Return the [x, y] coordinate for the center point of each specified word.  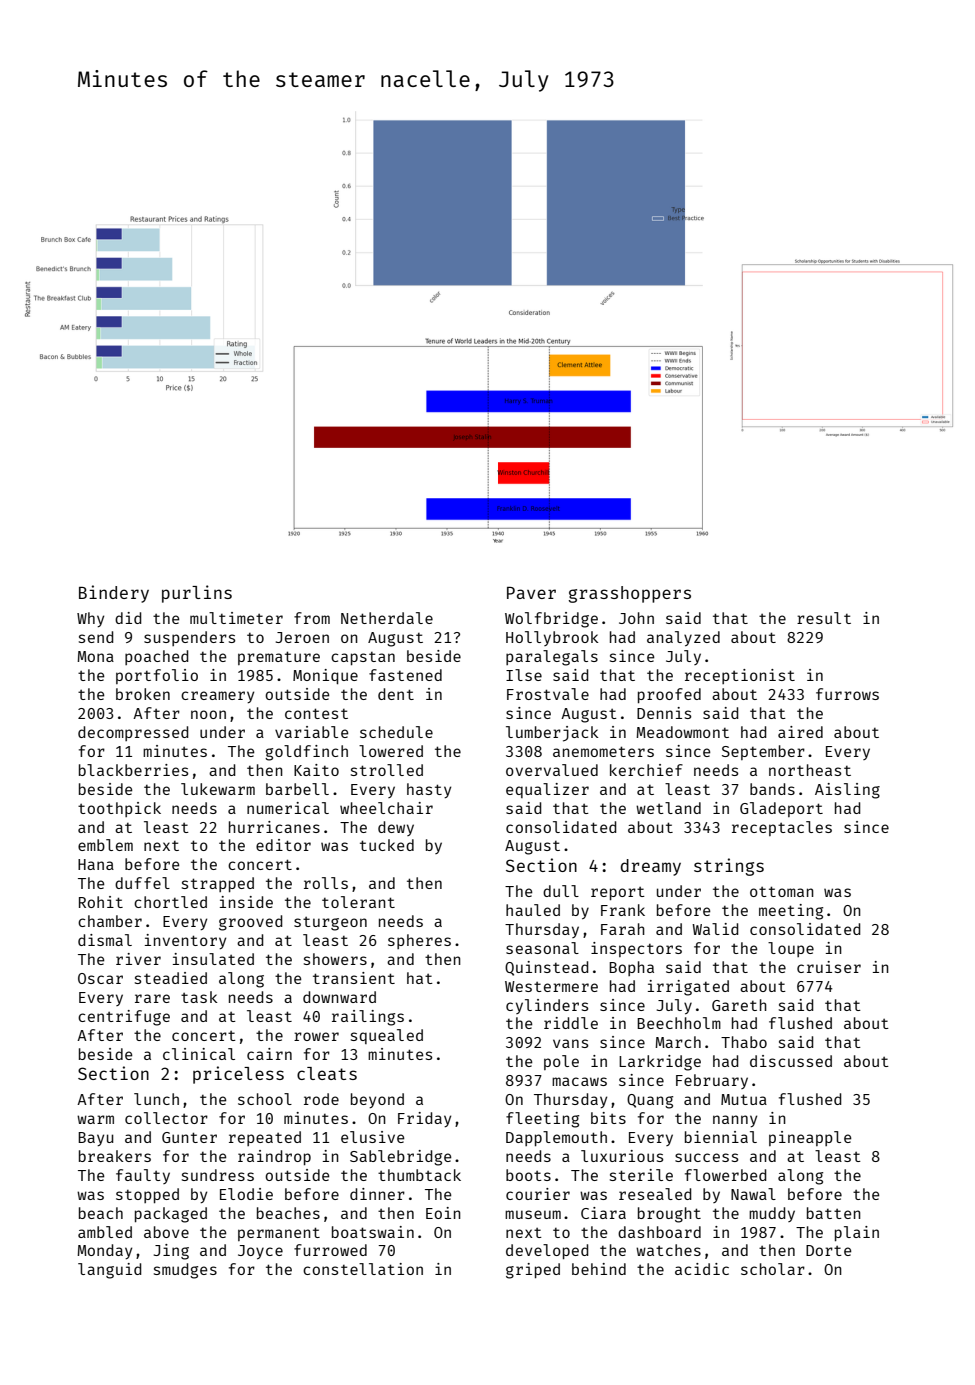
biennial [721, 1137]
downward [339, 997]
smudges [185, 1271]
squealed [387, 1036]
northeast [810, 770]
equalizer [547, 790]
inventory [185, 941]
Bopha [631, 968]
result [824, 618]
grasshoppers [630, 594]
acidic [702, 1269]
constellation [363, 1269]
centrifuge [124, 1018]
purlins [197, 594]
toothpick [119, 809]
